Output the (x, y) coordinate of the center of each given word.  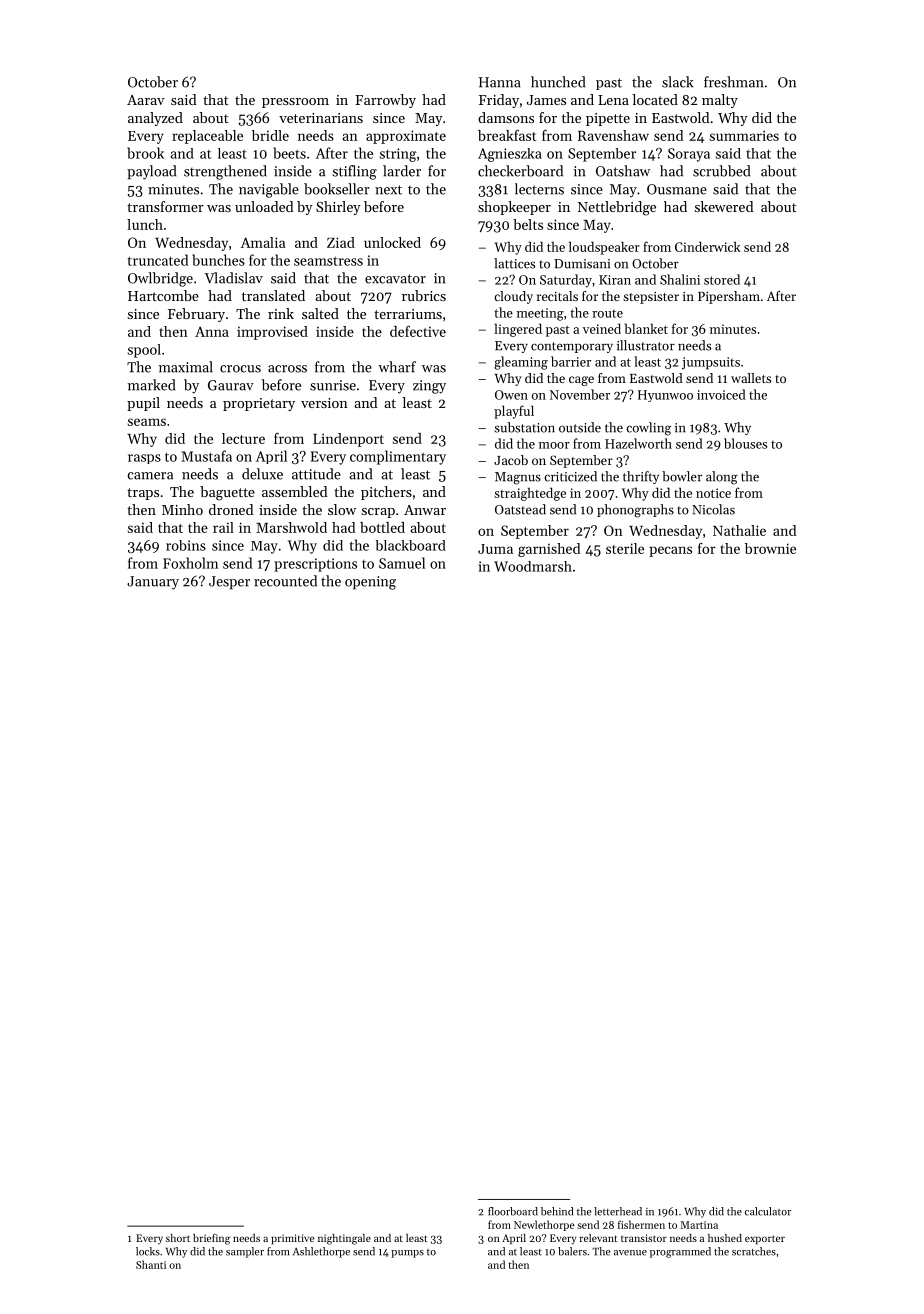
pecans (670, 551)
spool (144, 351)
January (153, 583)
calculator (768, 1211)
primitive (293, 1239)
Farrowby (385, 101)
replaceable (207, 137)
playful (514, 412)
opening (370, 583)
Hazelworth (638, 443)
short (178, 1238)
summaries (744, 135)
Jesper (229, 582)
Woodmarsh (533, 566)
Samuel (402, 563)
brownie (770, 548)
